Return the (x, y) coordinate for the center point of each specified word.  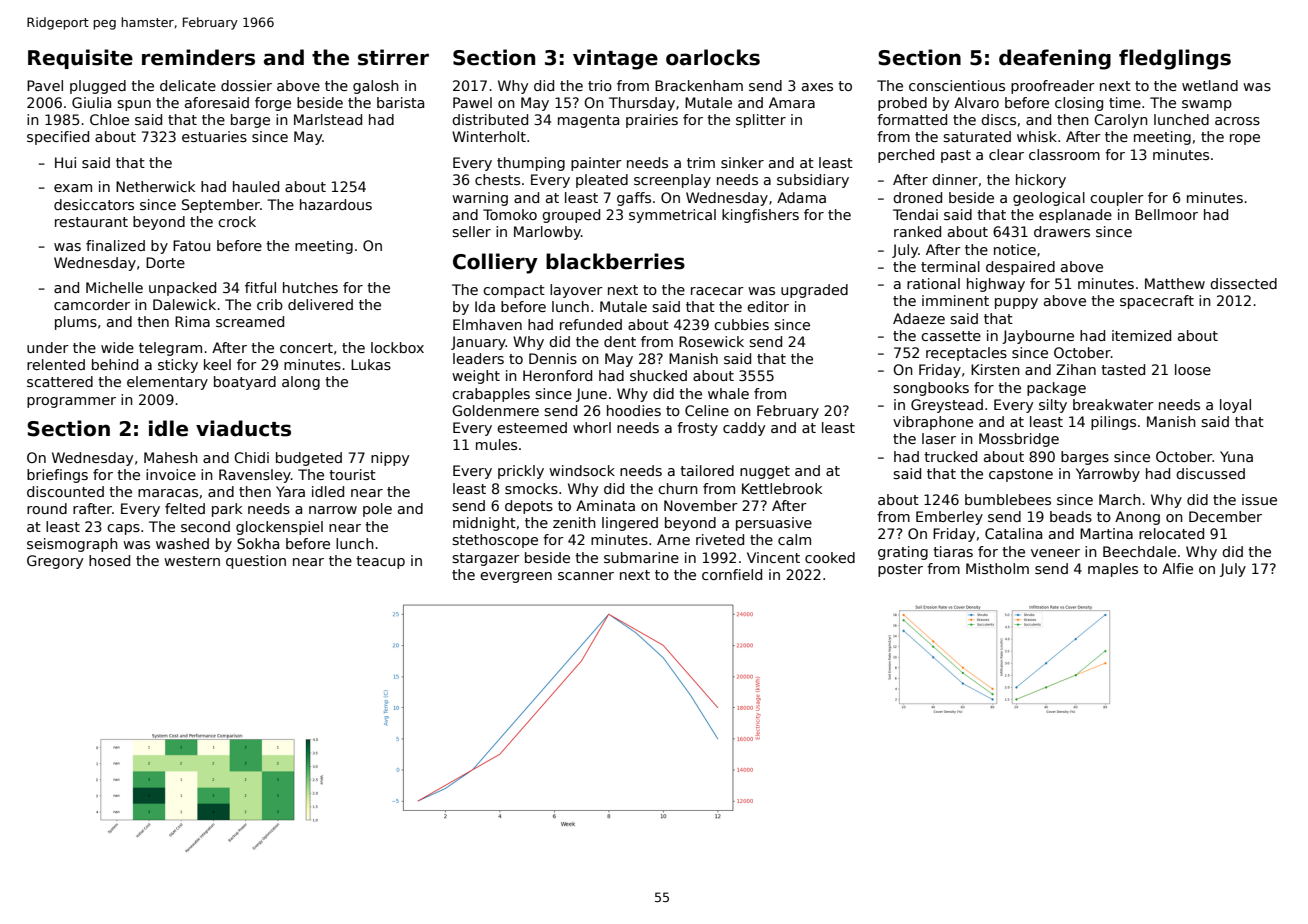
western (192, 561)
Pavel (45, 85)
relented (56, 364)
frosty (697, 429)
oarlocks (713, 57)
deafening (1055, 59)
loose (1193, 369)
